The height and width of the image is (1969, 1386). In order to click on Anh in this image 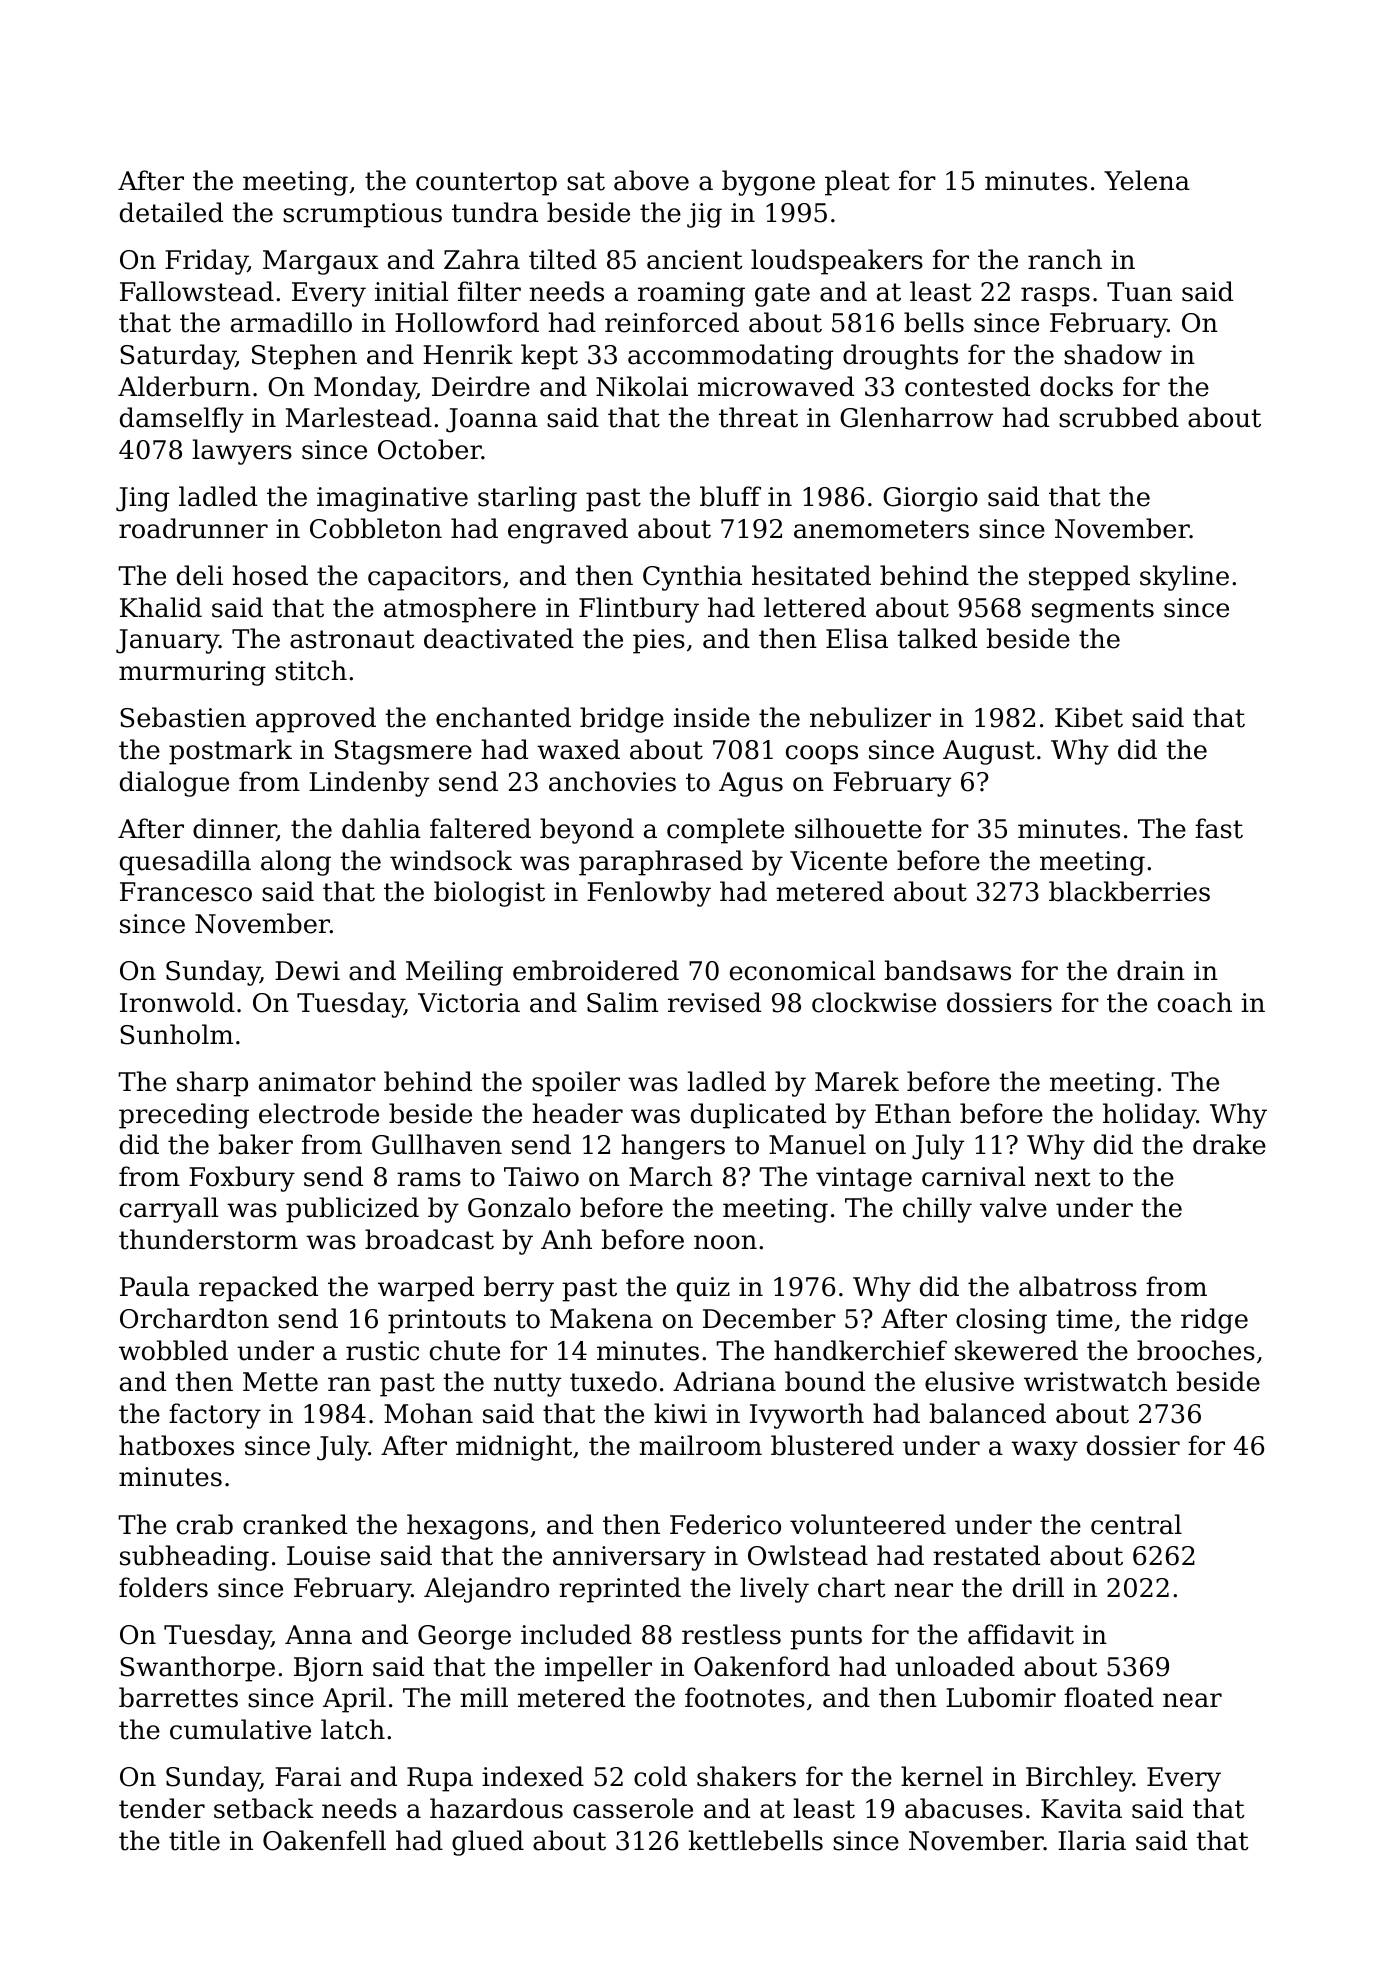, I will do `click(566, 1239)`.
